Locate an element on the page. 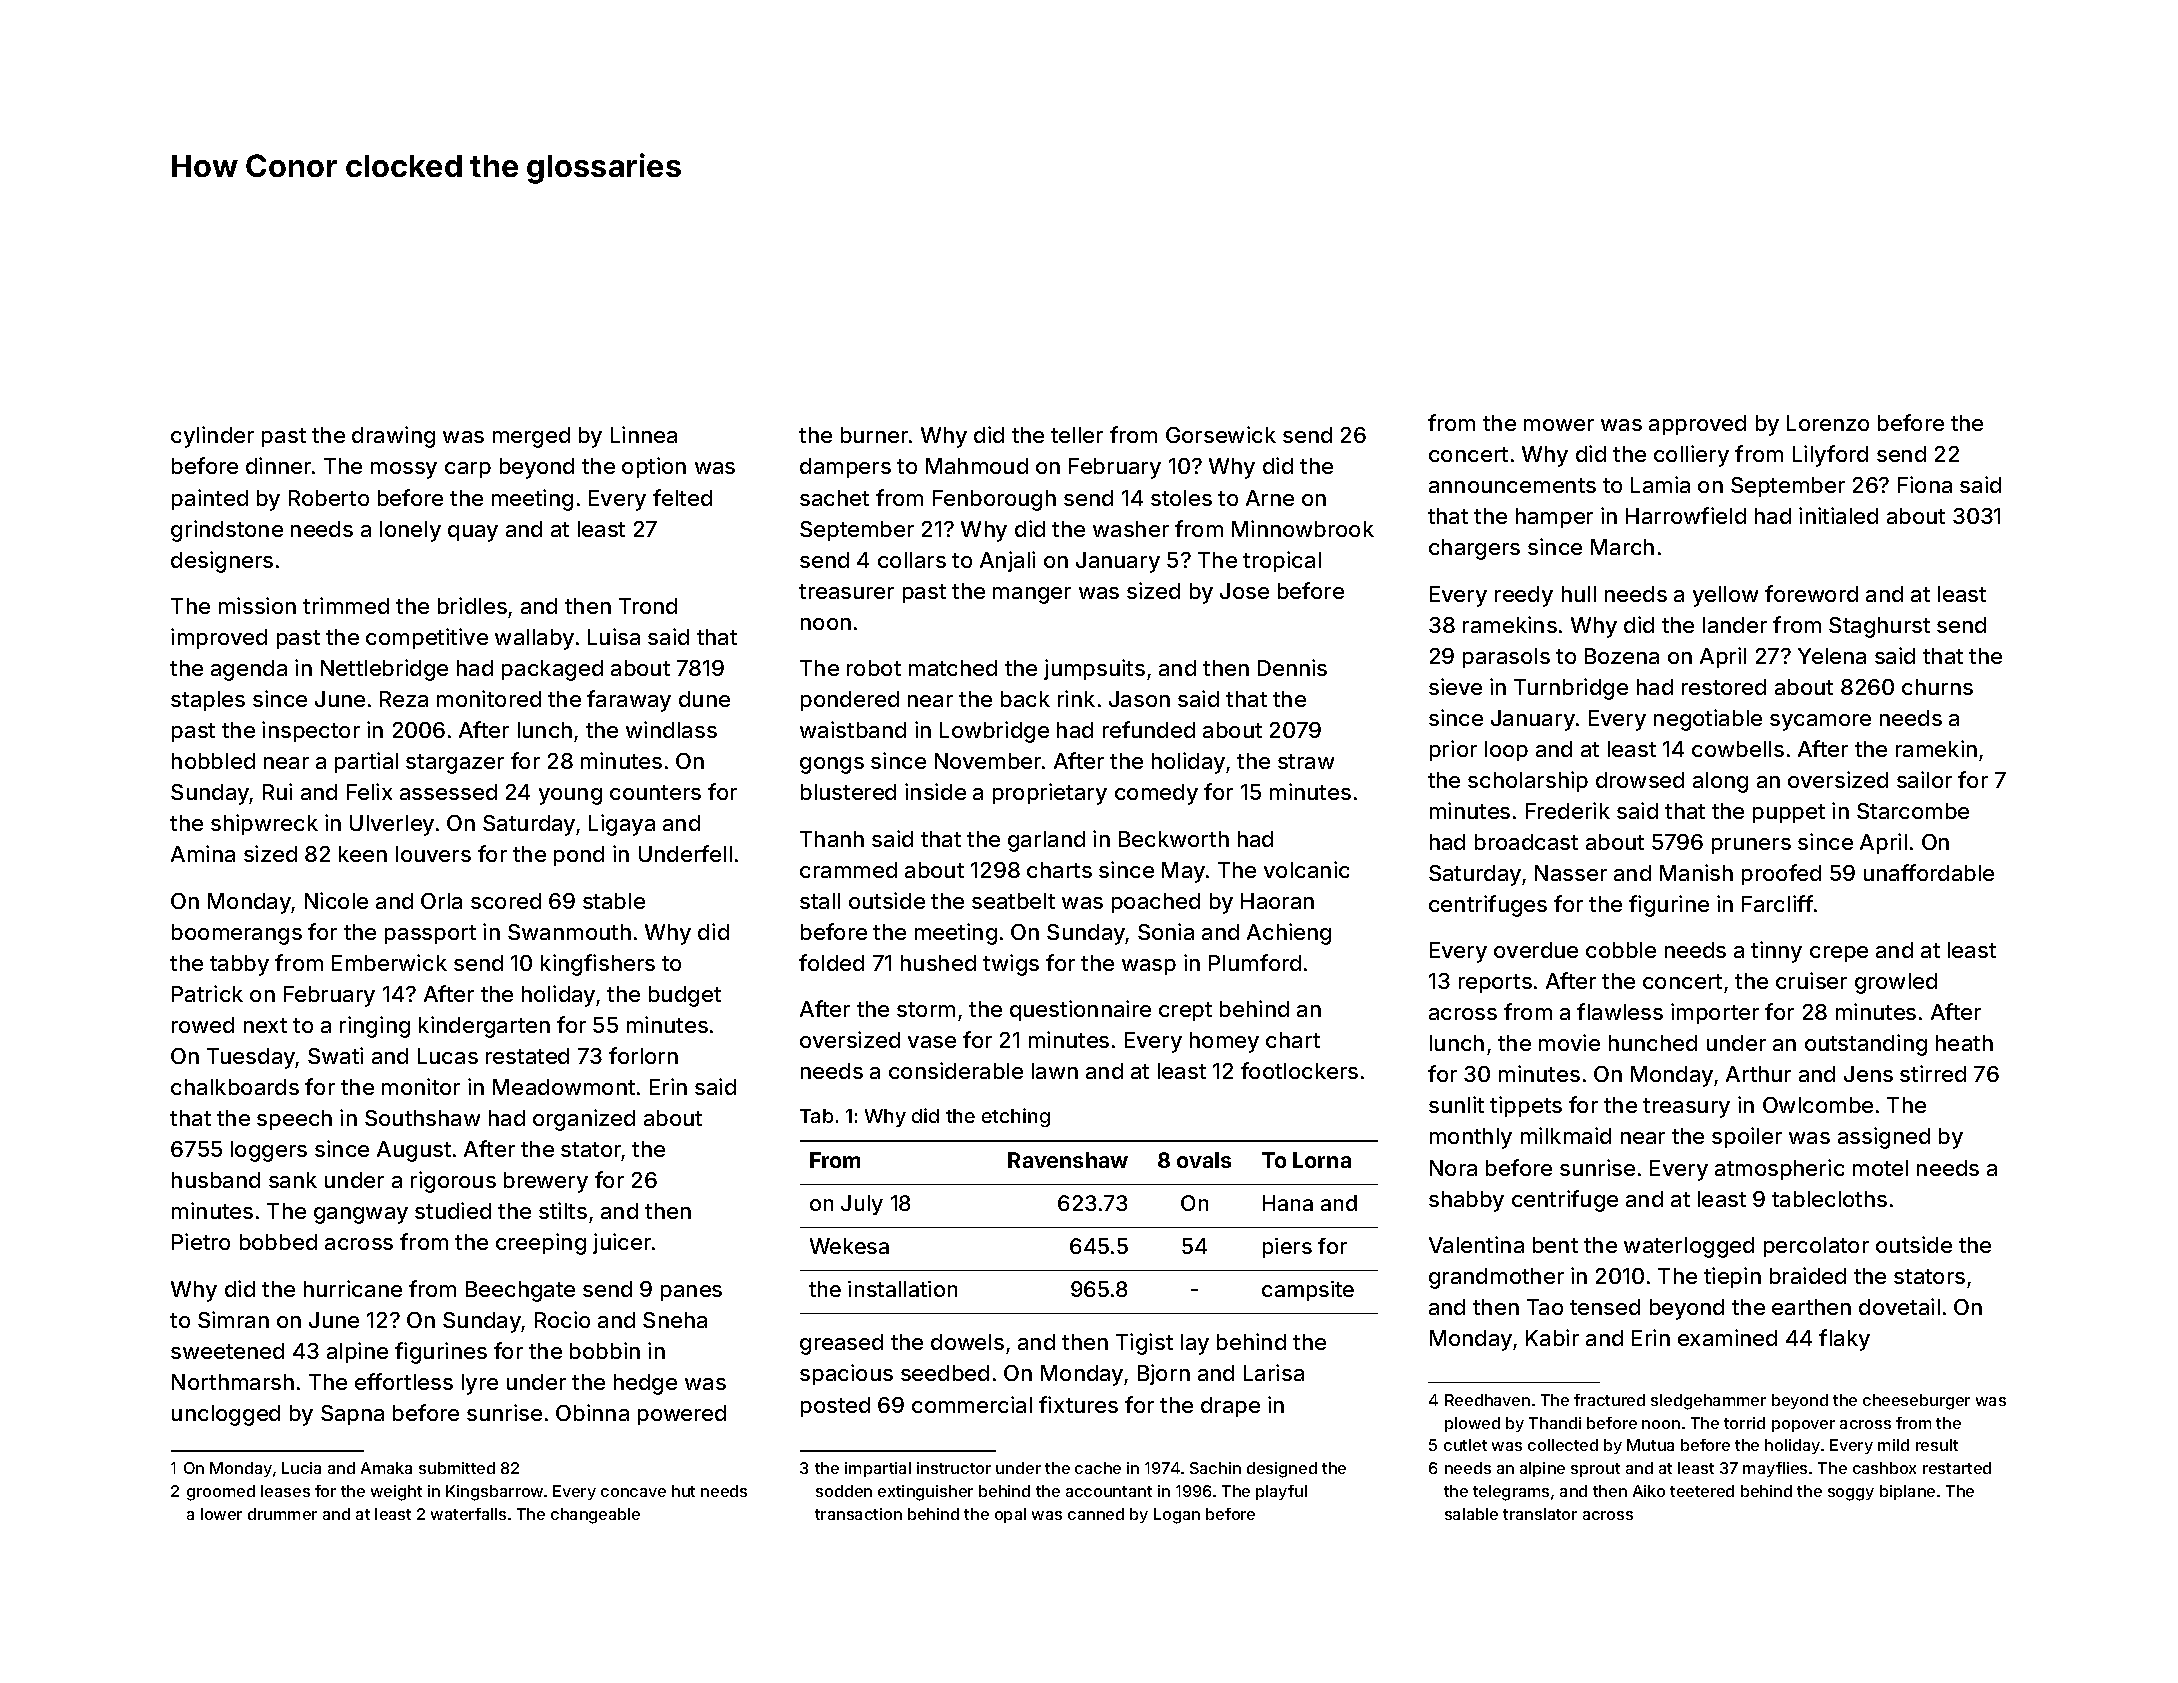 This document has width=2178, height=1683. next is located at coordinates (265, 1025).
